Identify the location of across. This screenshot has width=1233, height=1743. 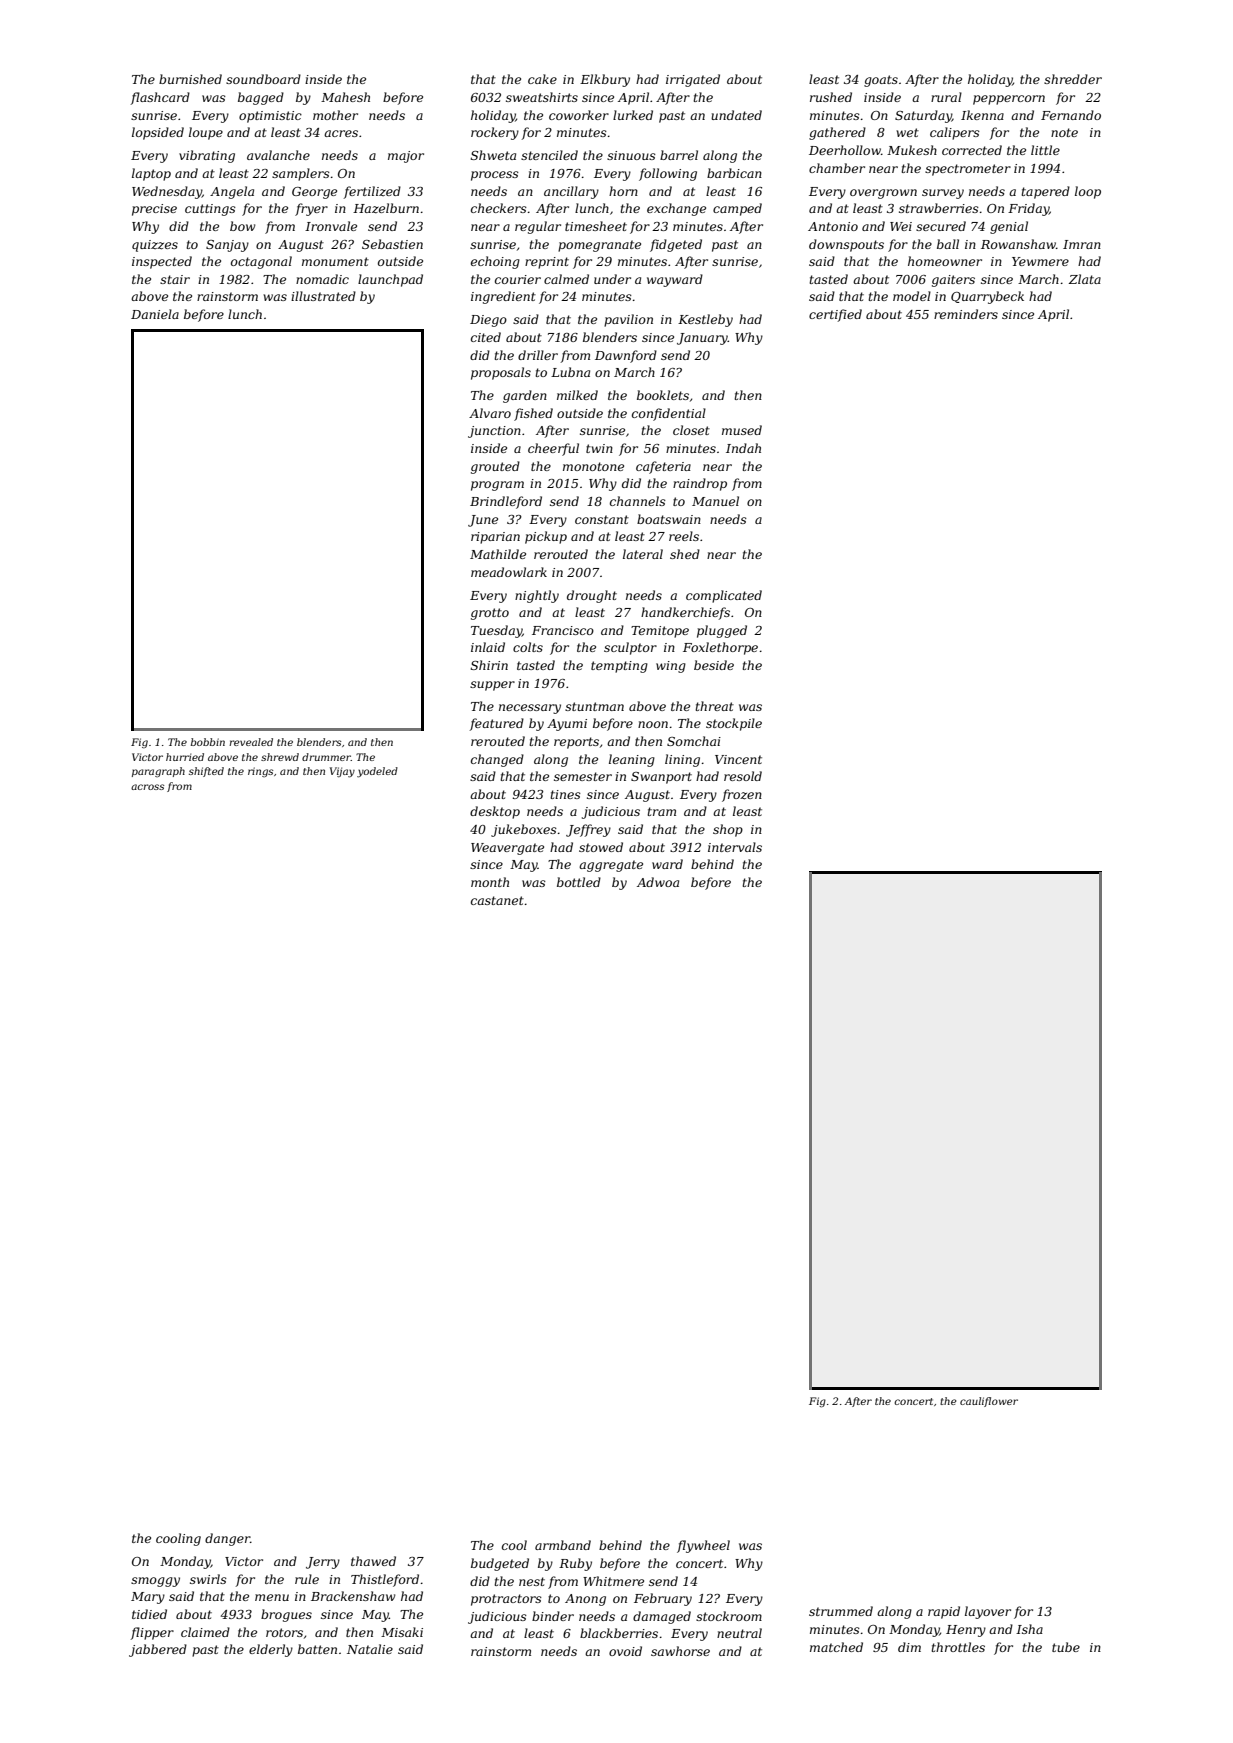
(147, 787).
